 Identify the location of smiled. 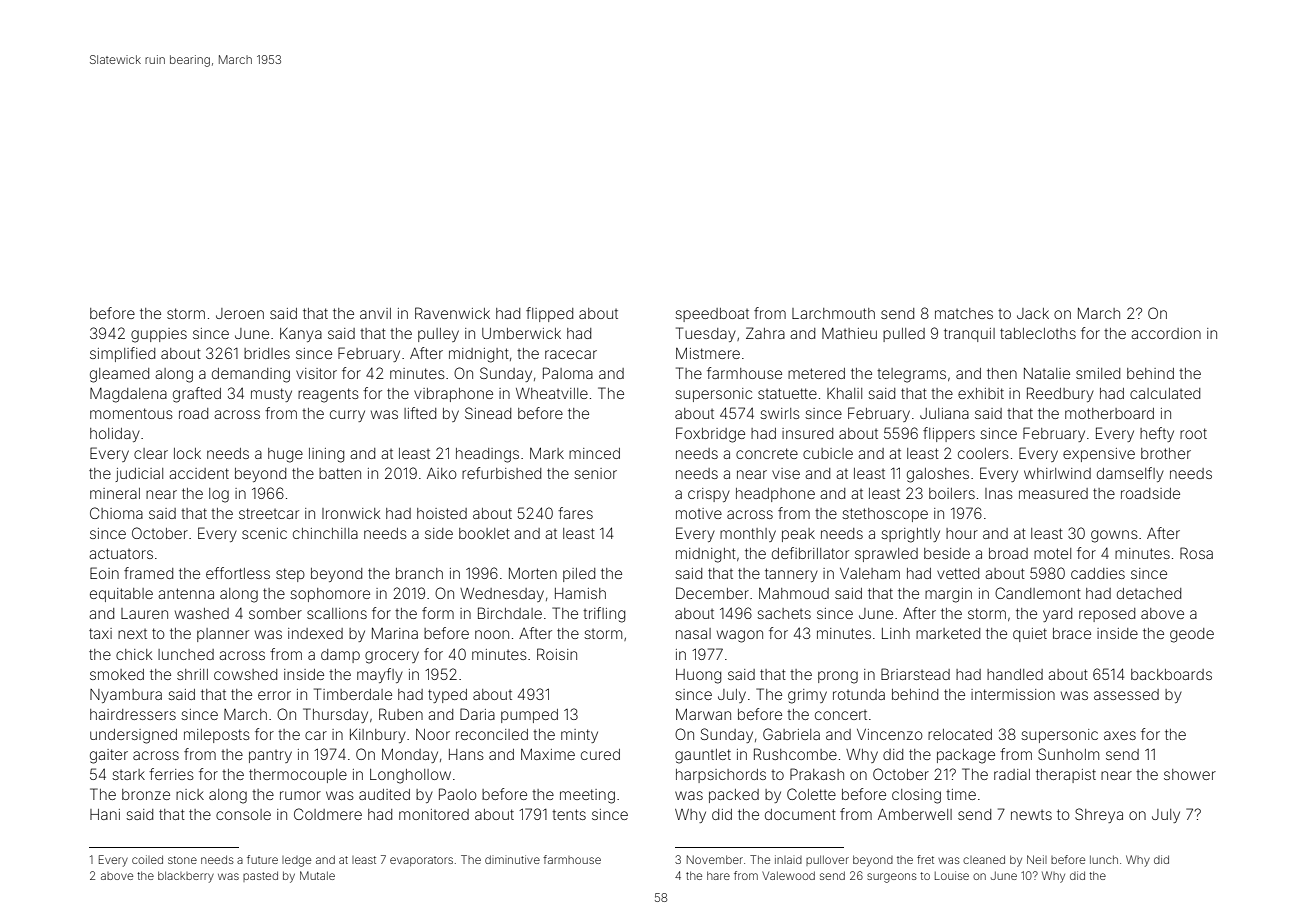
(1098, 373).
